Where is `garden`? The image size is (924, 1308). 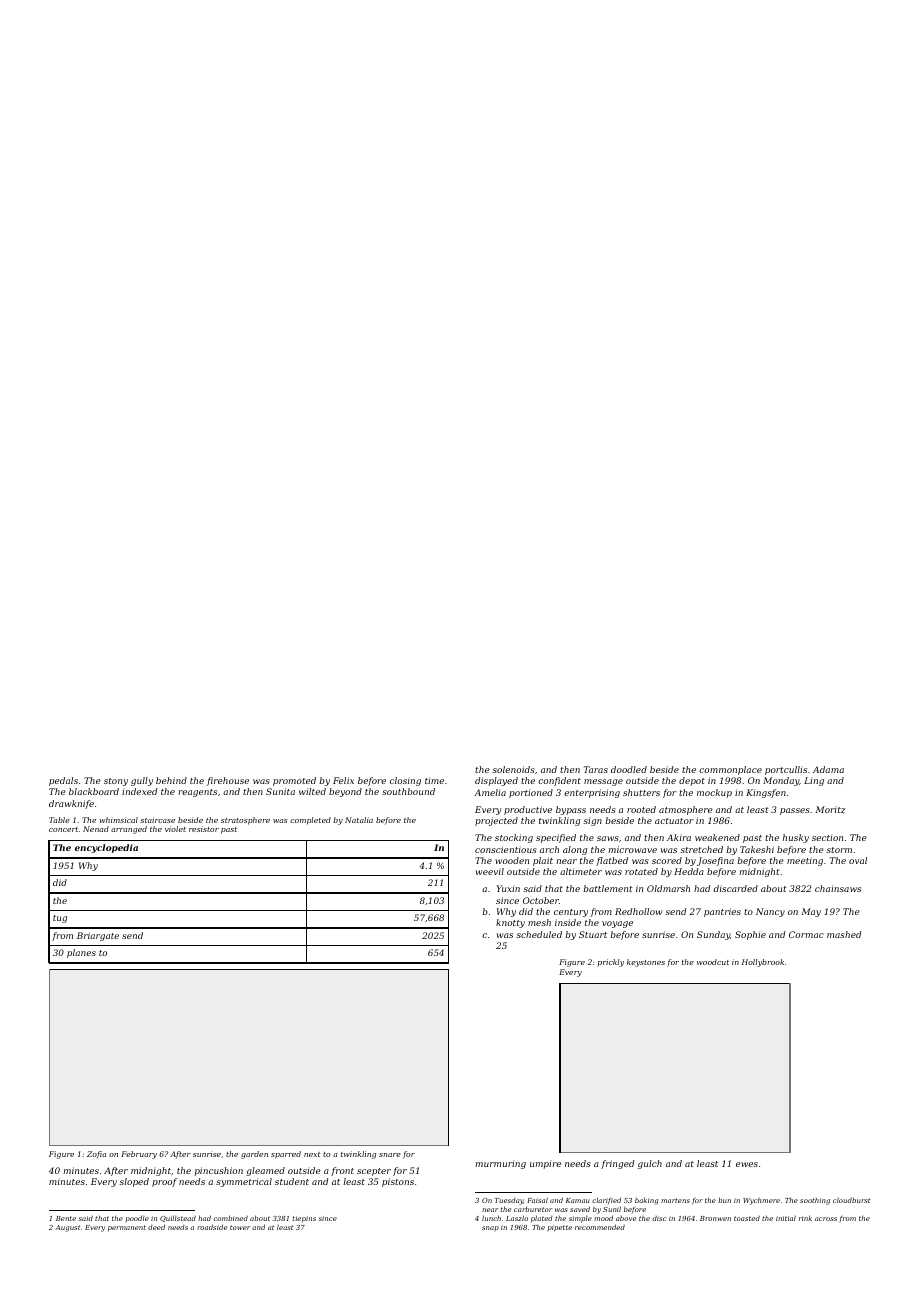 garden is located at coordinates (254, 1155).
